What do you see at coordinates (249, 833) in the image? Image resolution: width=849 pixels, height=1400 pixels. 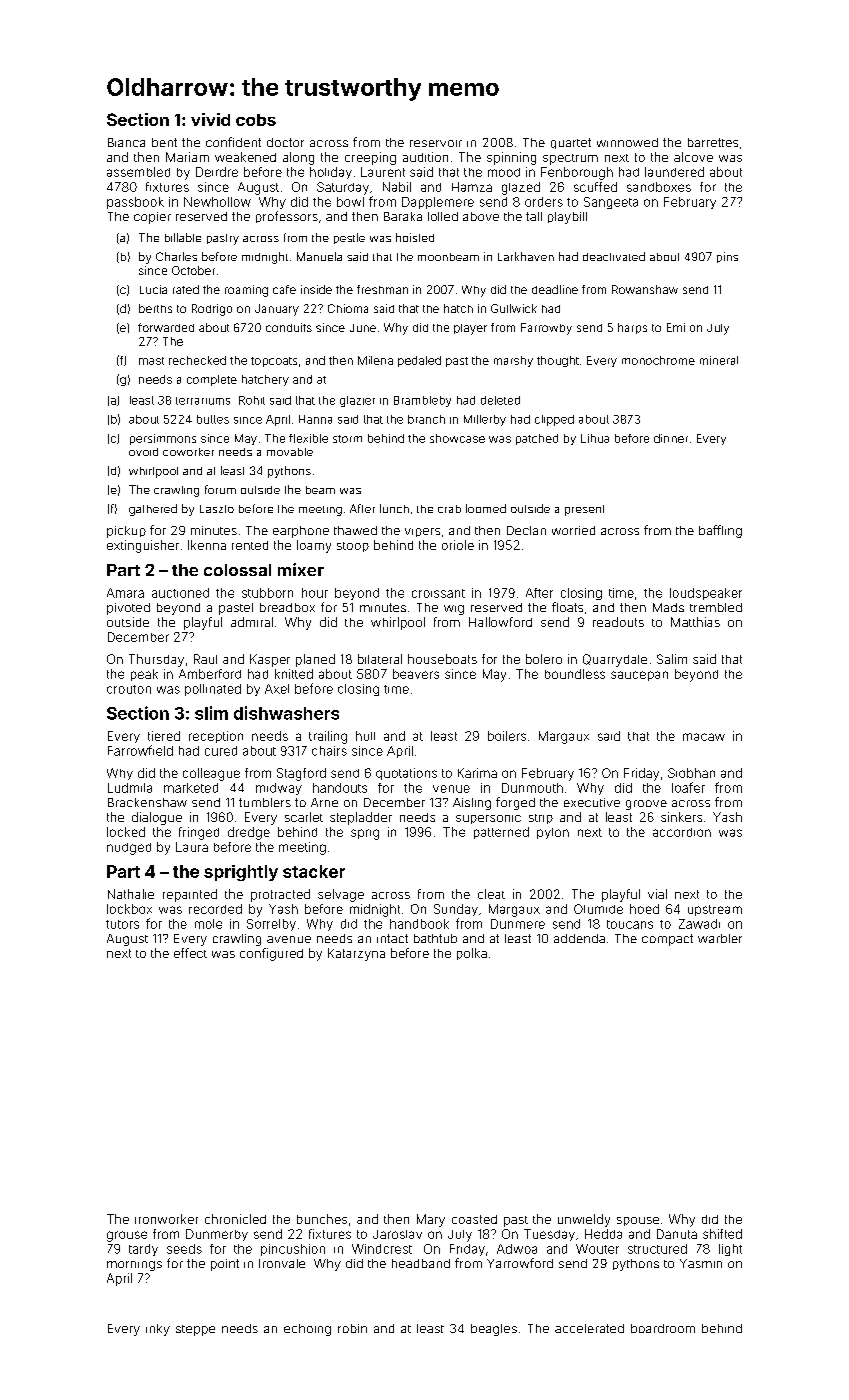 I see `dredge` at bounding box center [249, 833].
